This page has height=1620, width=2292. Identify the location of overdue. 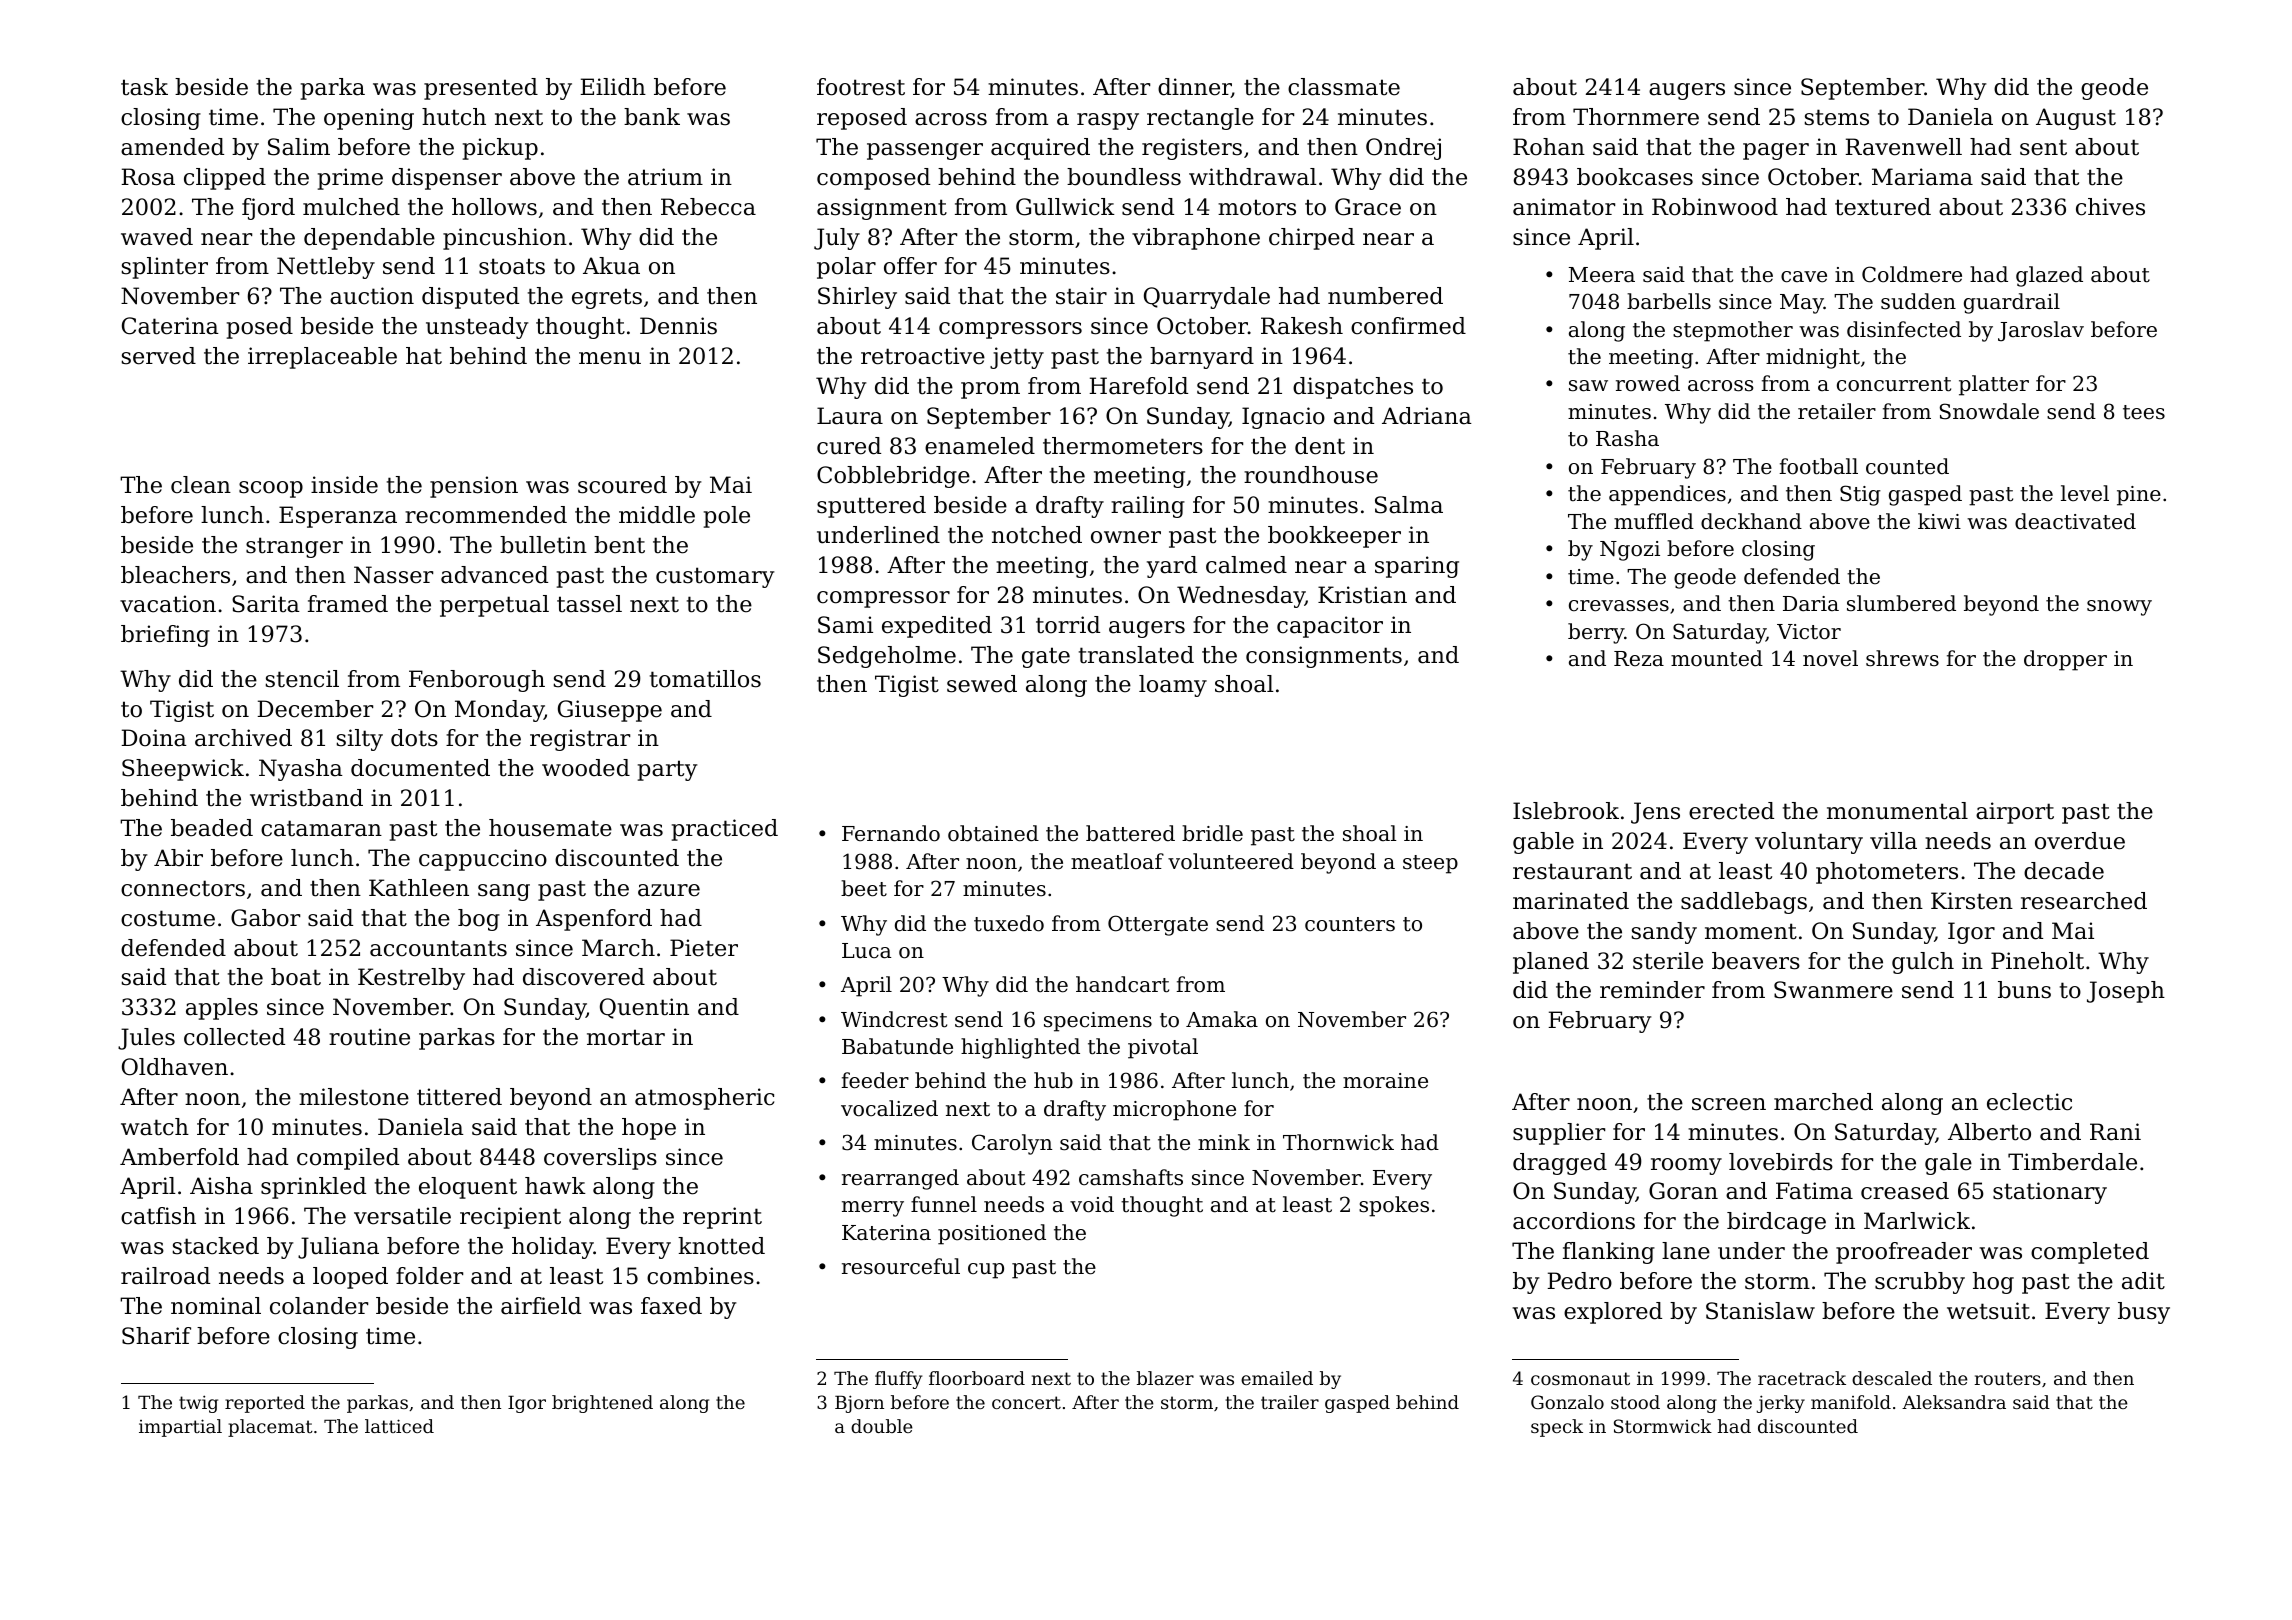
(2080, 841).
